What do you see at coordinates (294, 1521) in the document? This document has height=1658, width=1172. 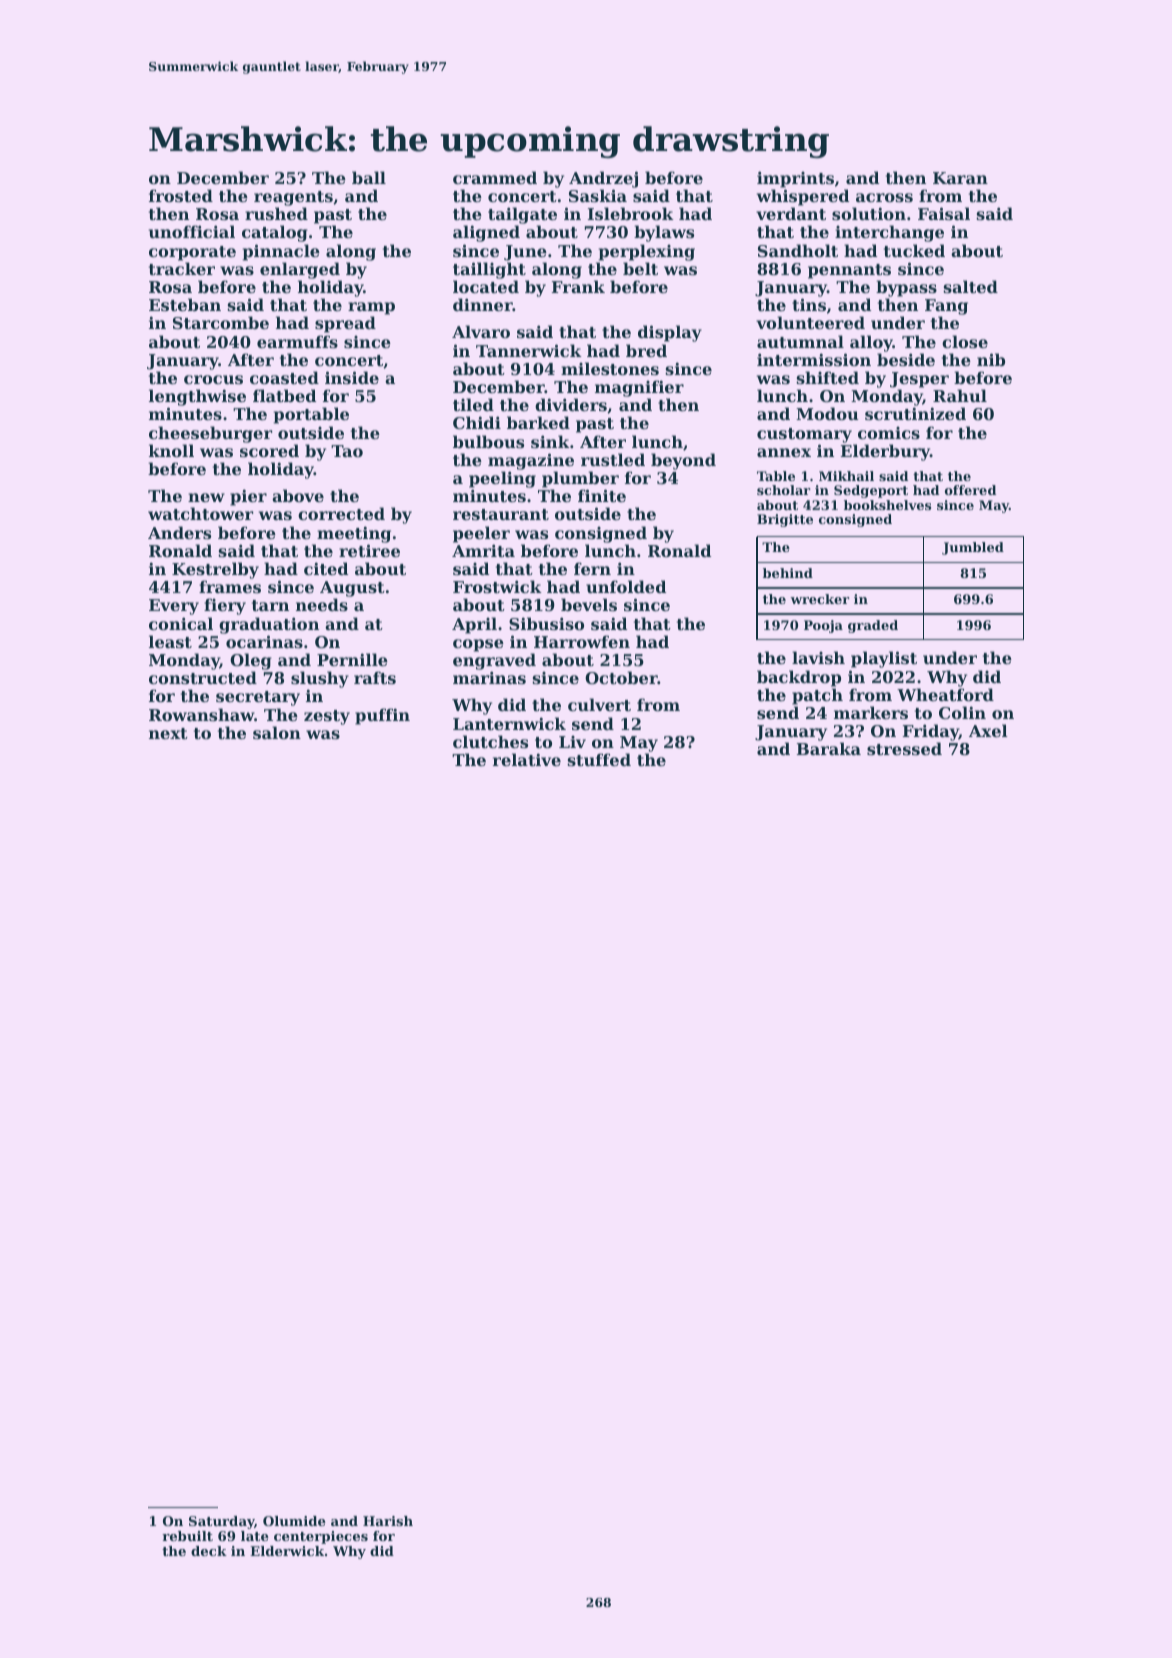 I see `Olumide` at bounding box center [294, 1521].
